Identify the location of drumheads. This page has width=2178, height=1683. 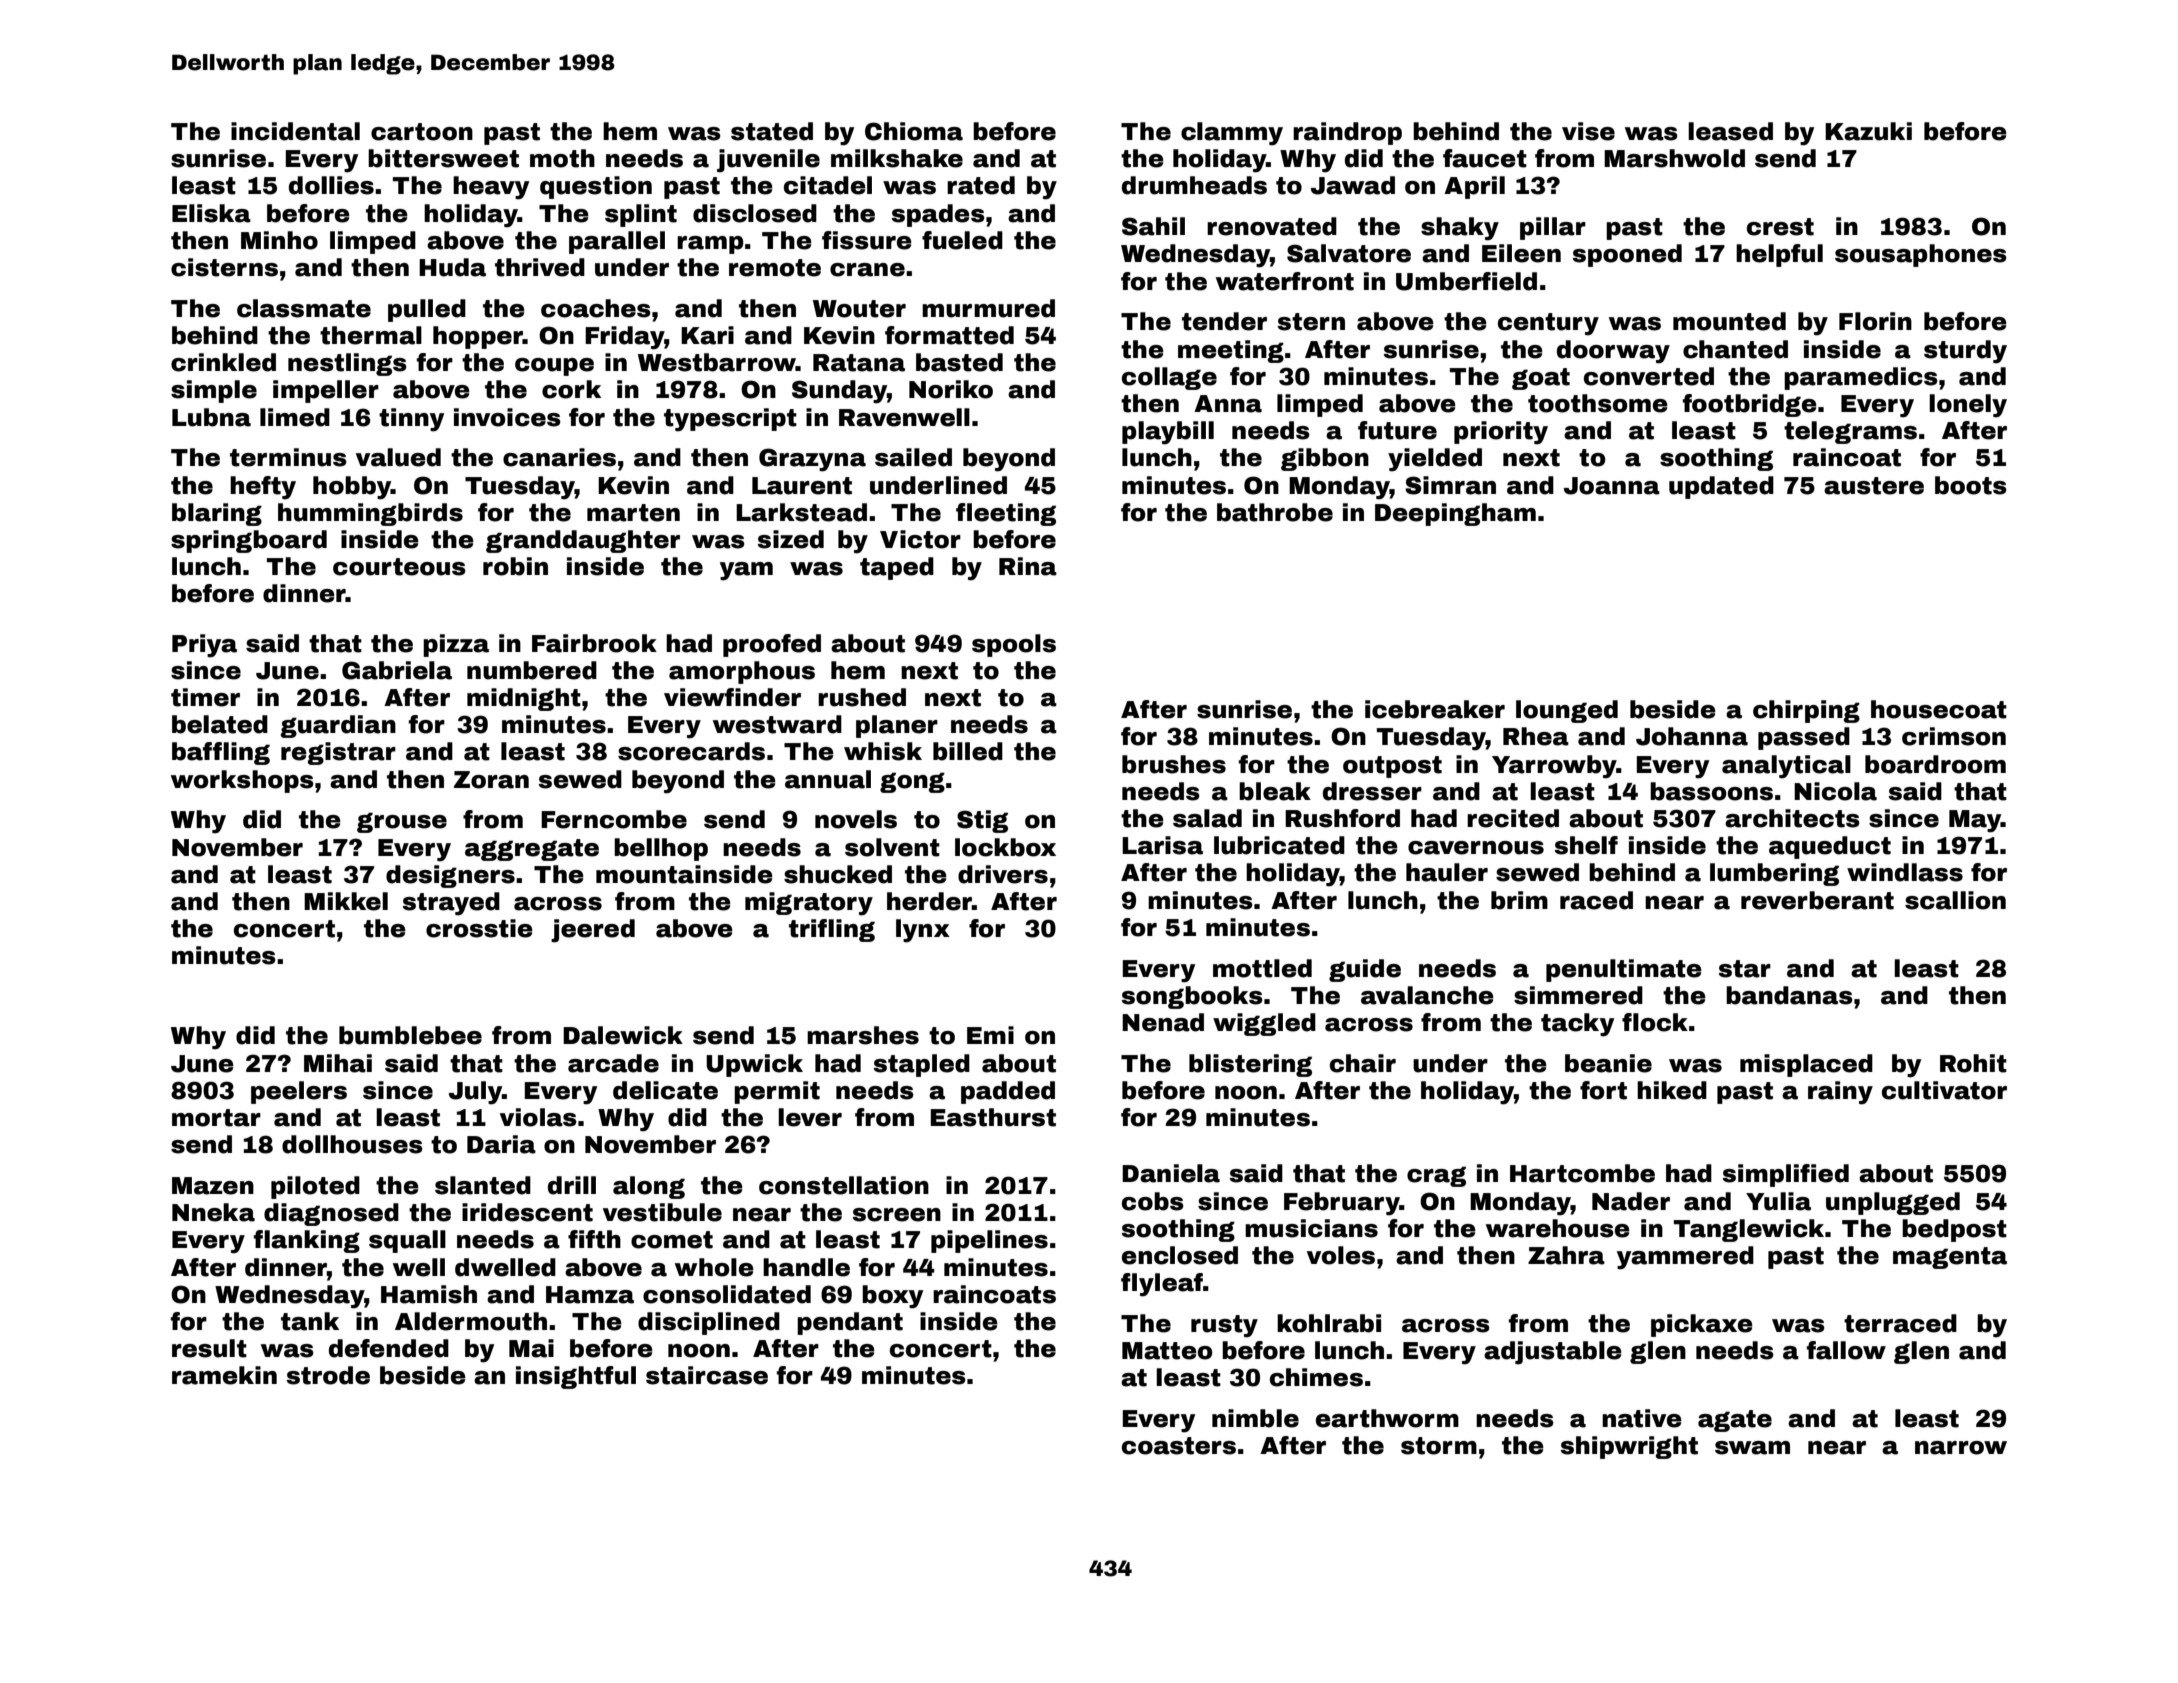
(1194, 185).
